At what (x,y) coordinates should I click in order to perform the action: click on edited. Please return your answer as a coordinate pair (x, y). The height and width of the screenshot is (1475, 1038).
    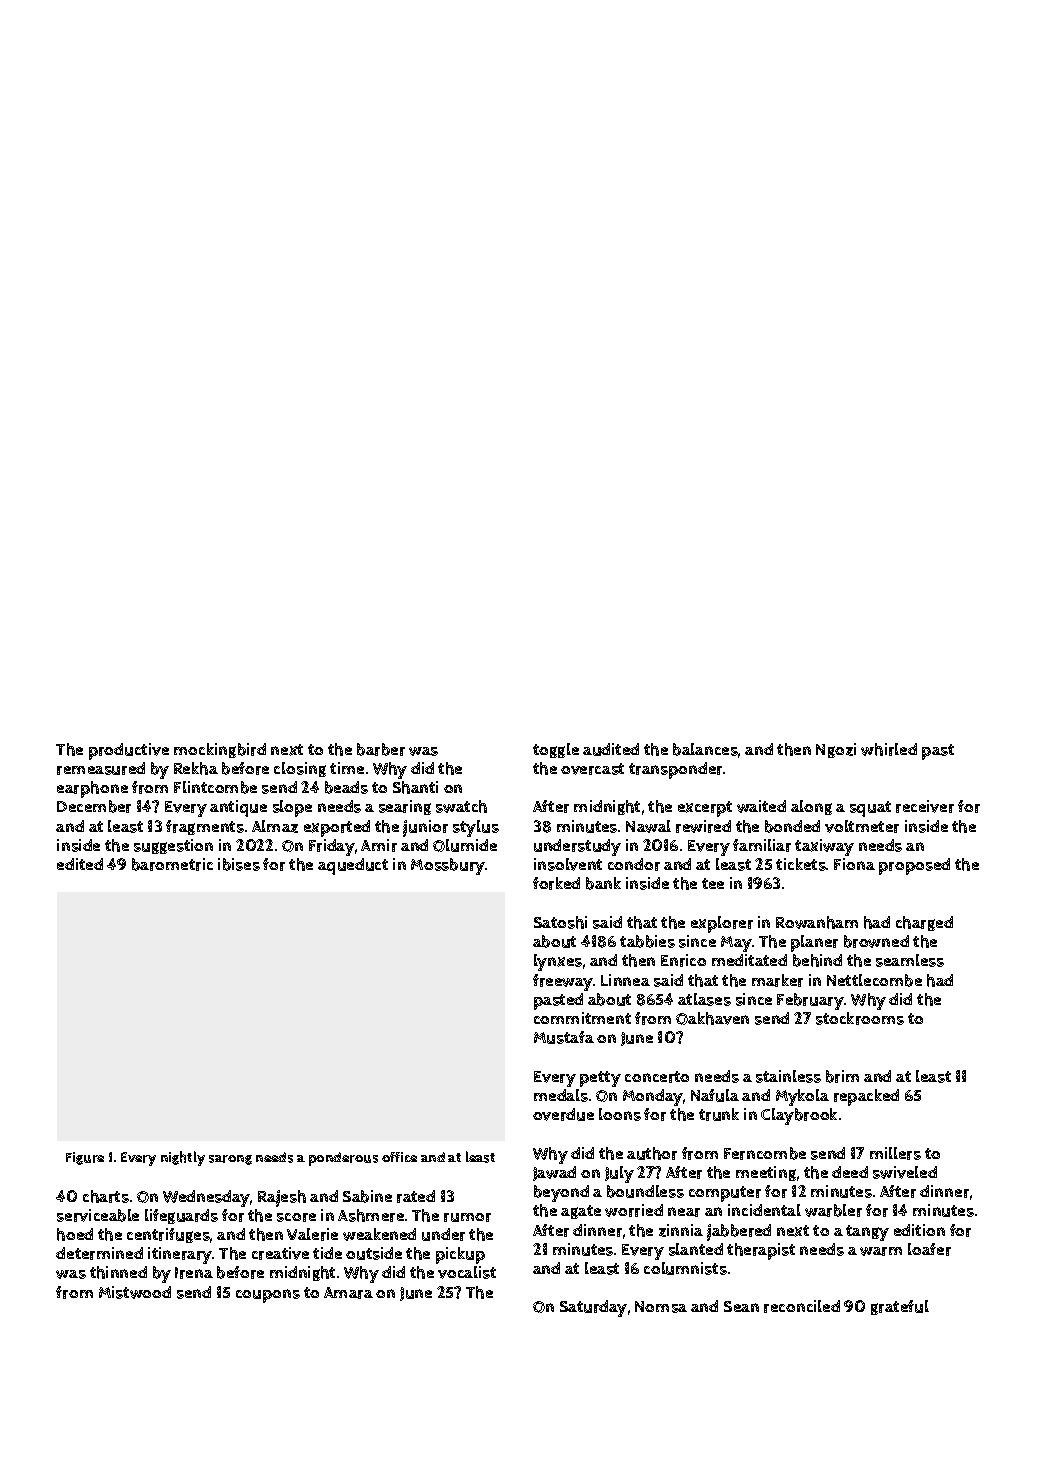
    Looking at the image, I should click on (80, 864).
